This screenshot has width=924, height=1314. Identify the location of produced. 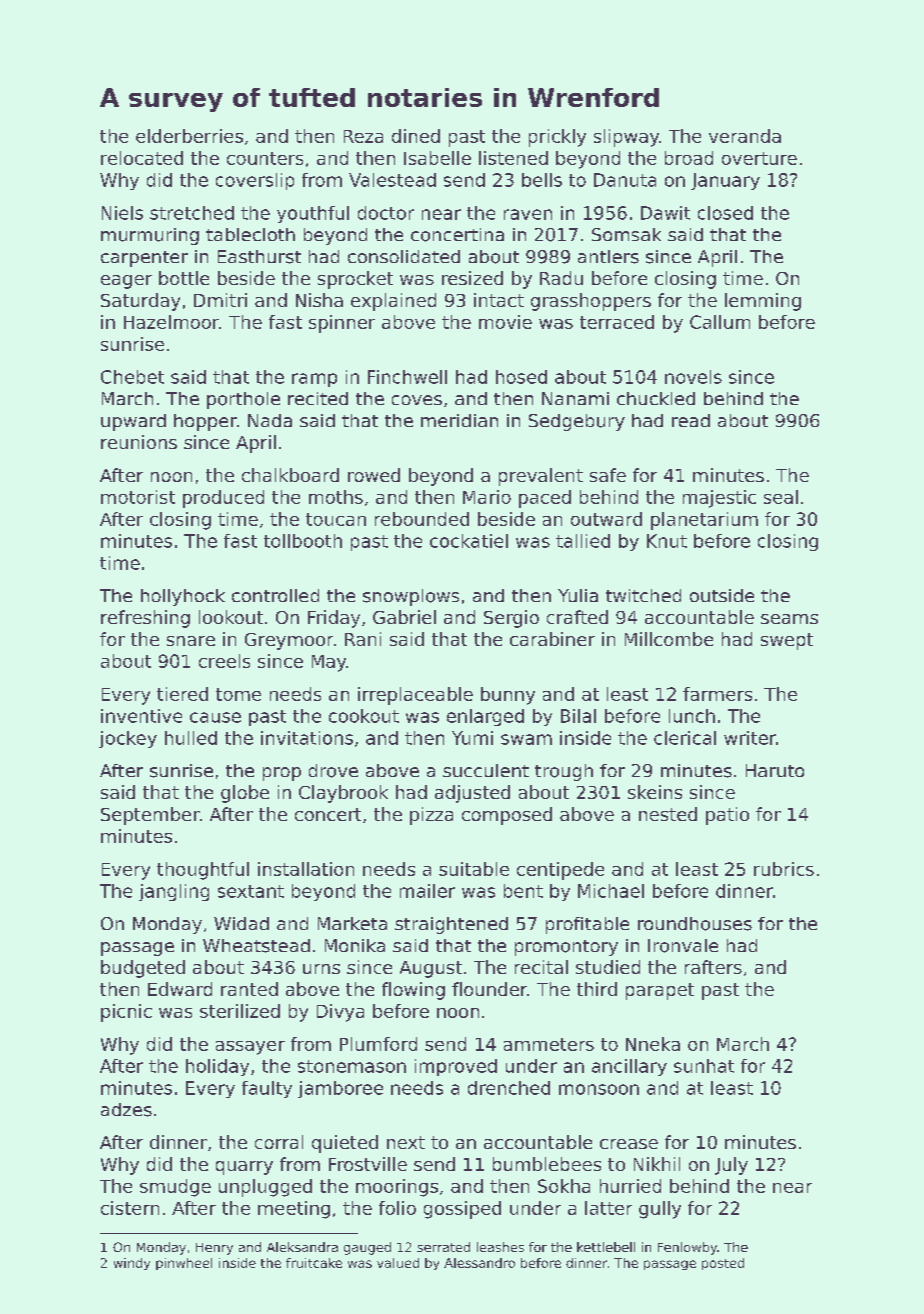
(223, 499).
